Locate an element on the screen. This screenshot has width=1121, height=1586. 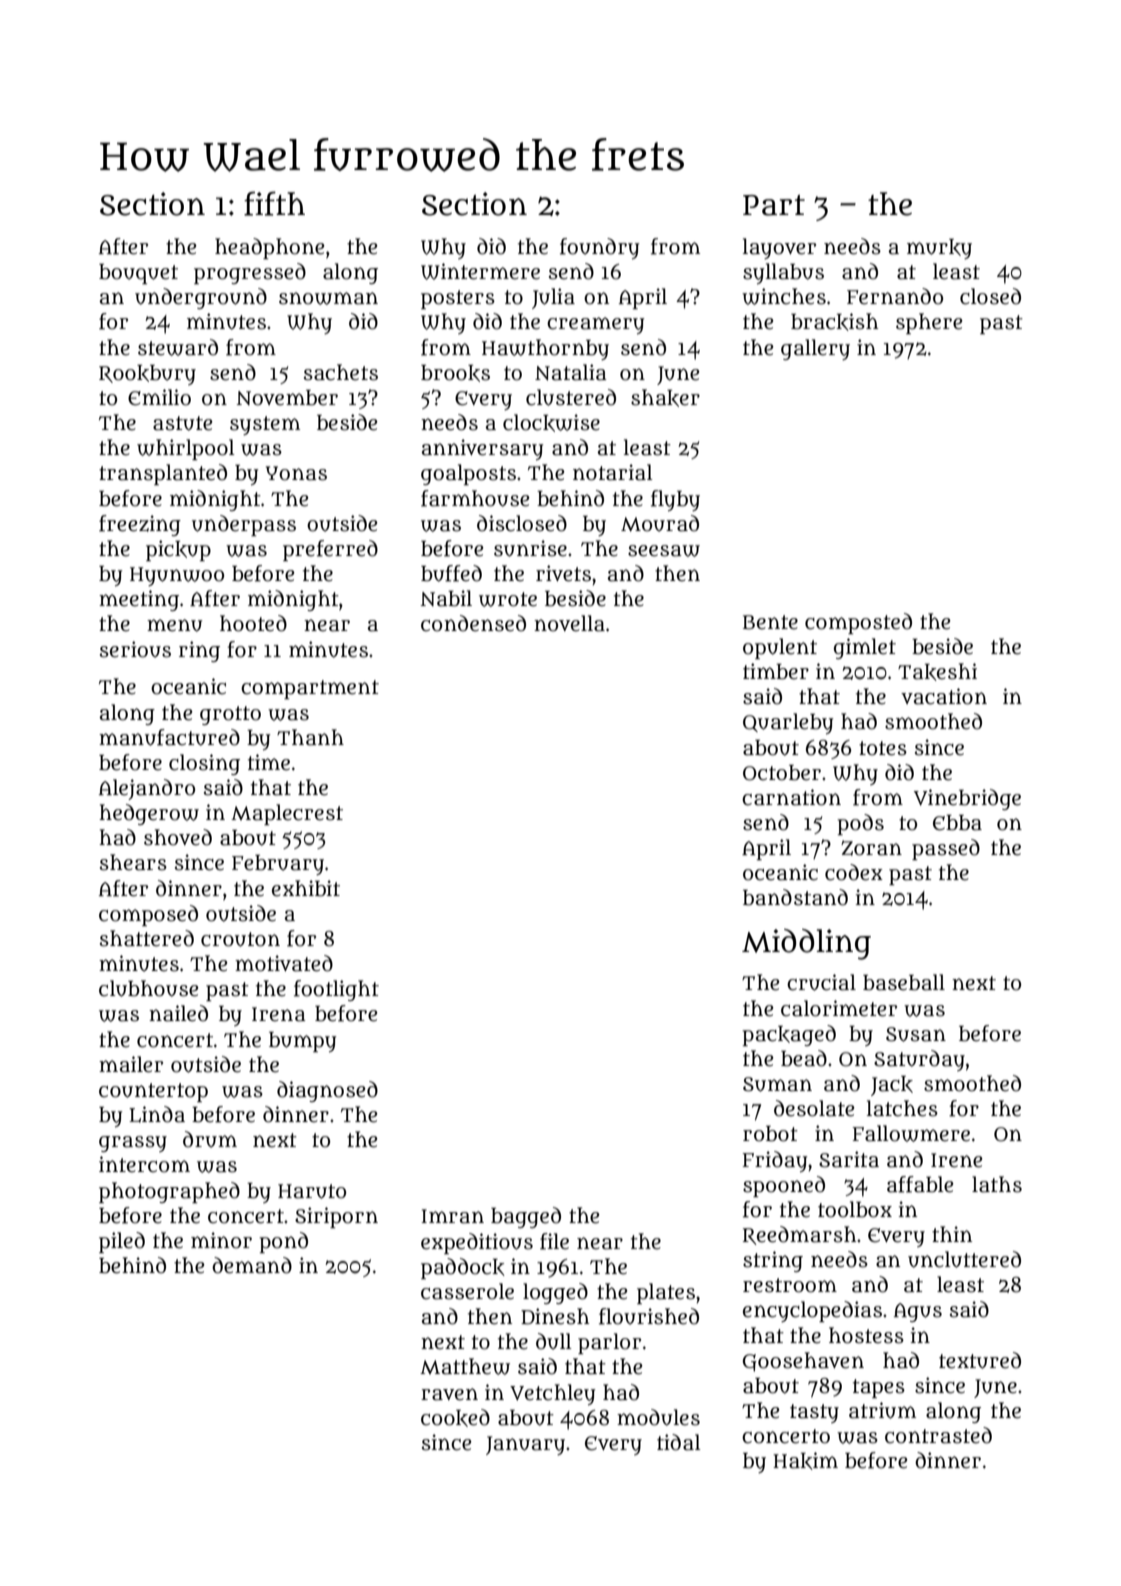
footlight is located at coordinates (336, 990).
